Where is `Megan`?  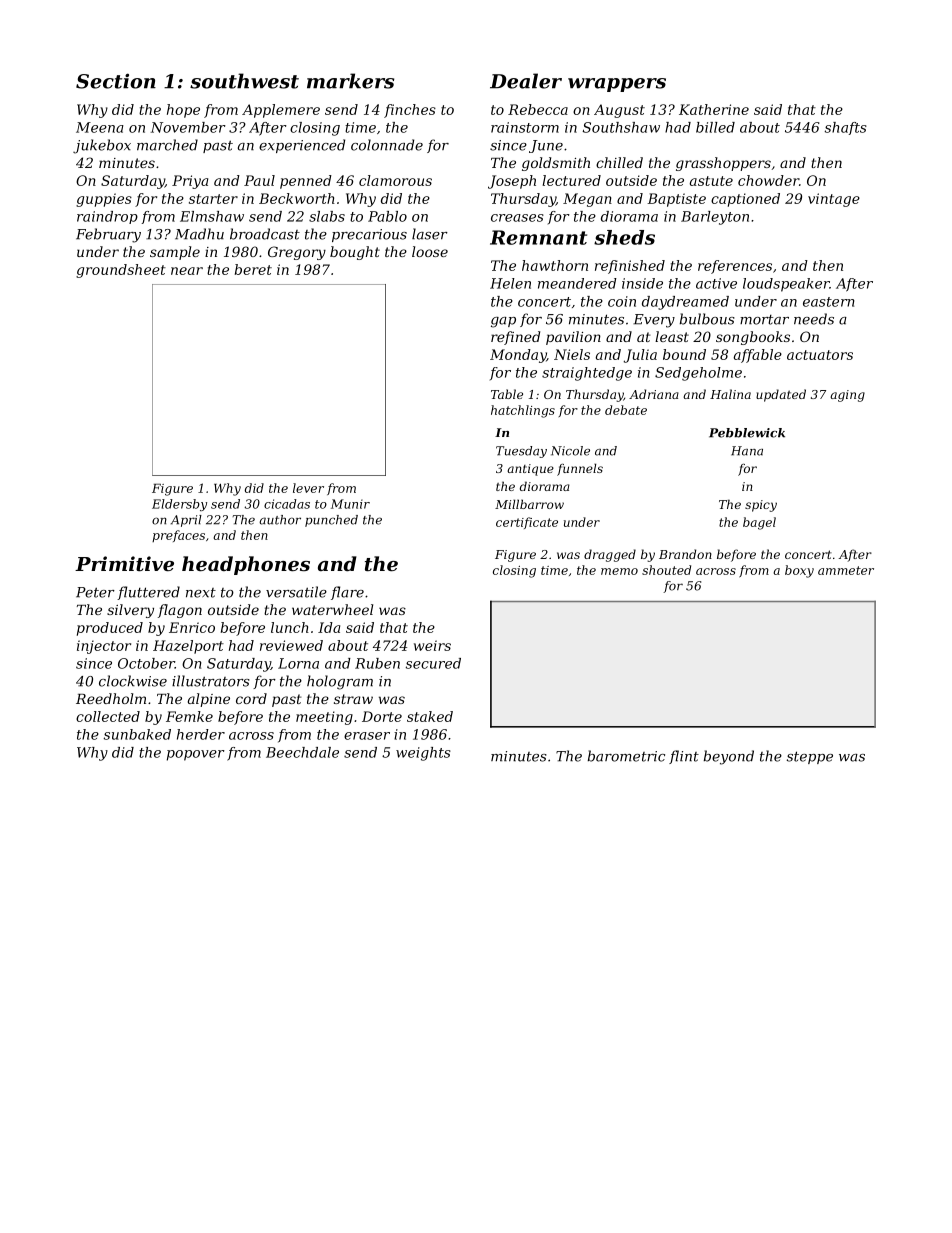 Megan is located at coordinates (587, 200).
